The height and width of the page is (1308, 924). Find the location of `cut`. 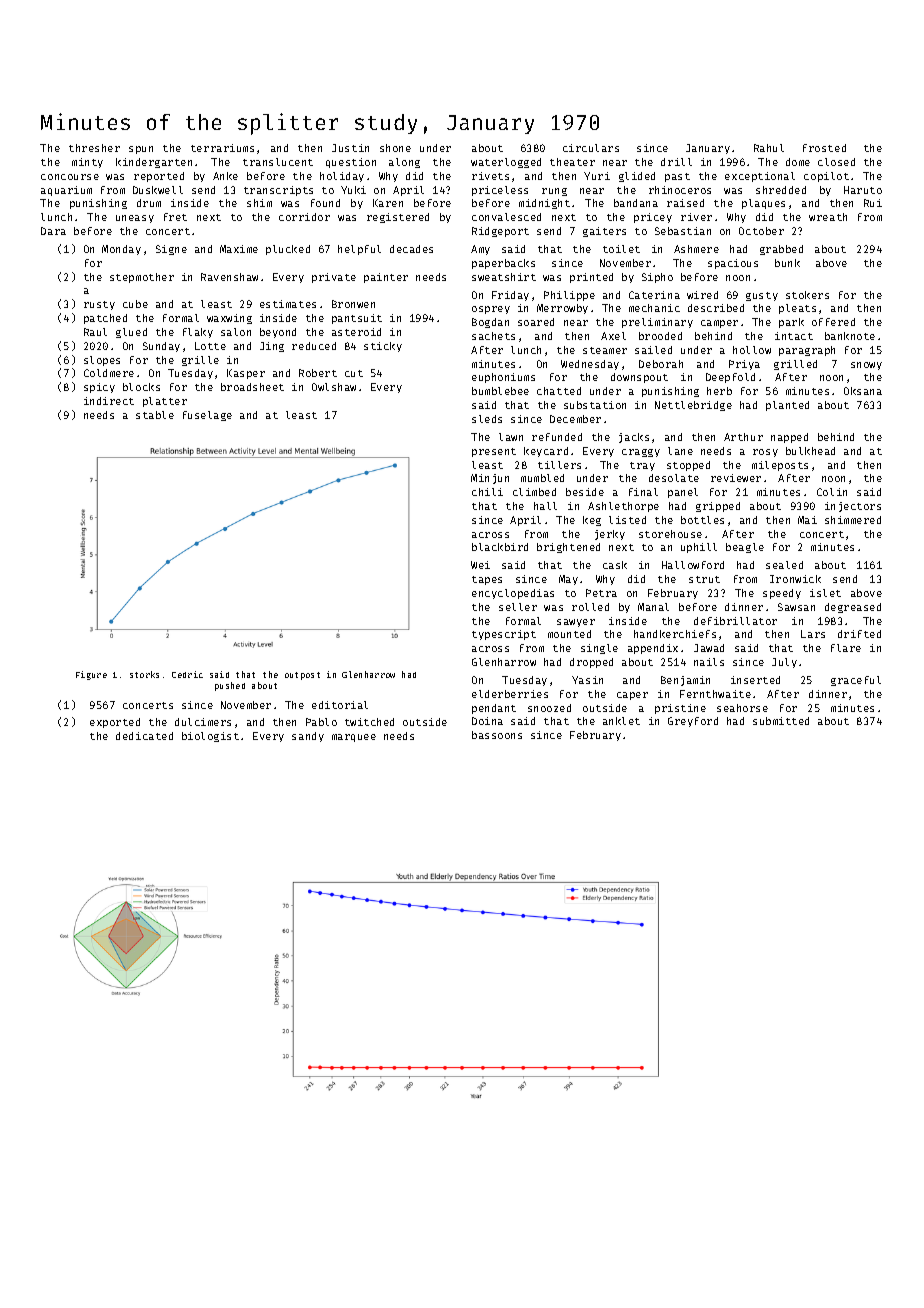

cut is located at coordinates (354, 373).
